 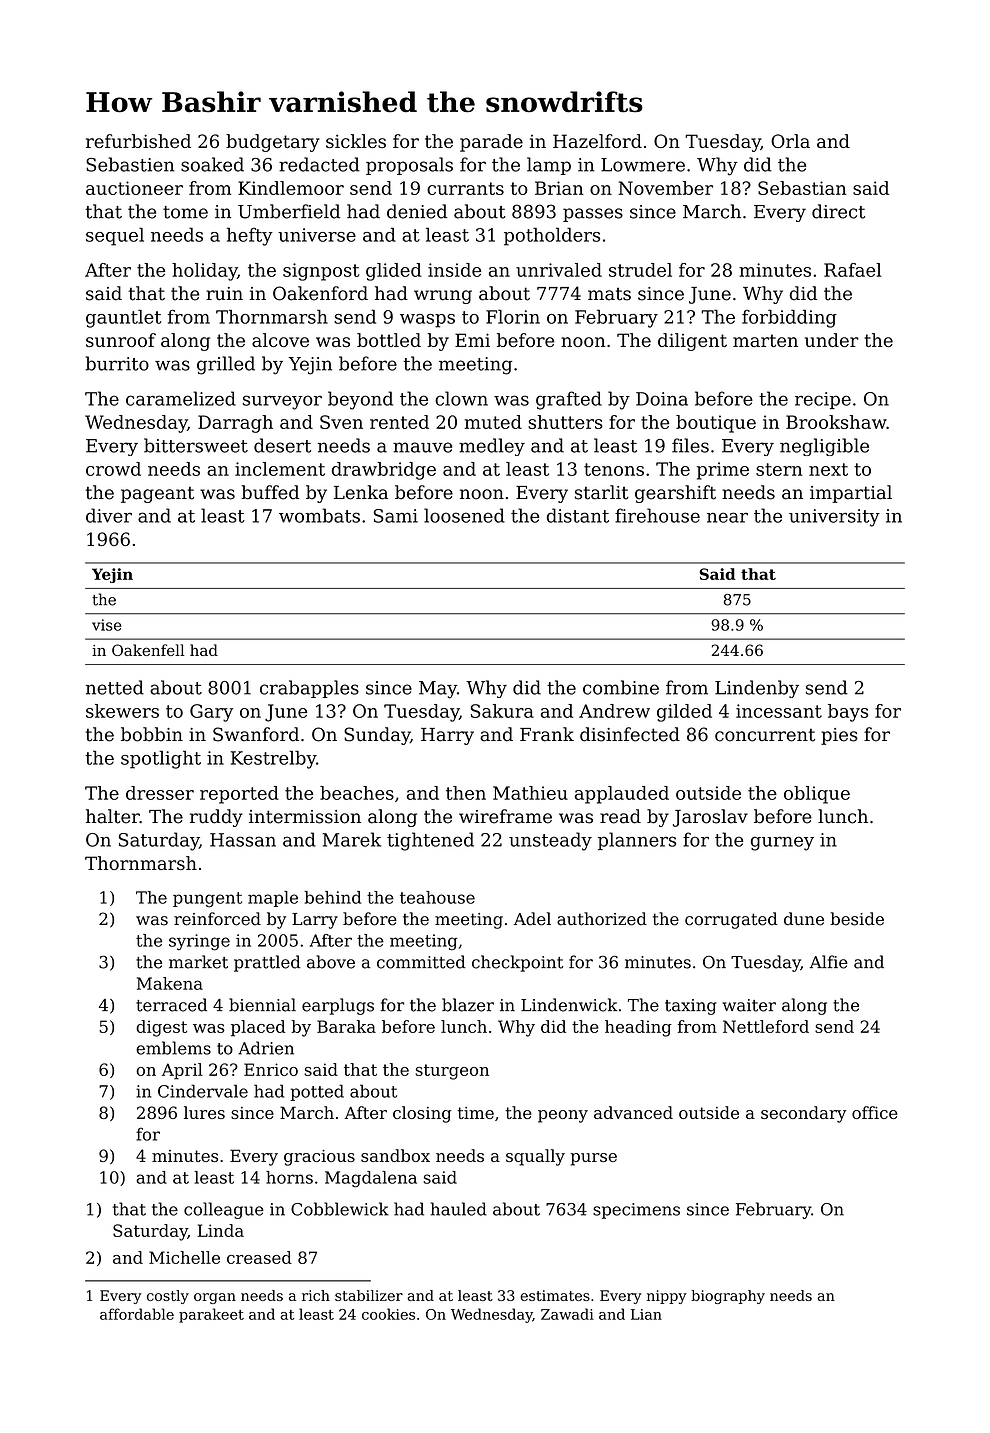 What do you see at coordinates (204, 1112) in the document?
I see `lures` at bounding box center [204, 1112].
